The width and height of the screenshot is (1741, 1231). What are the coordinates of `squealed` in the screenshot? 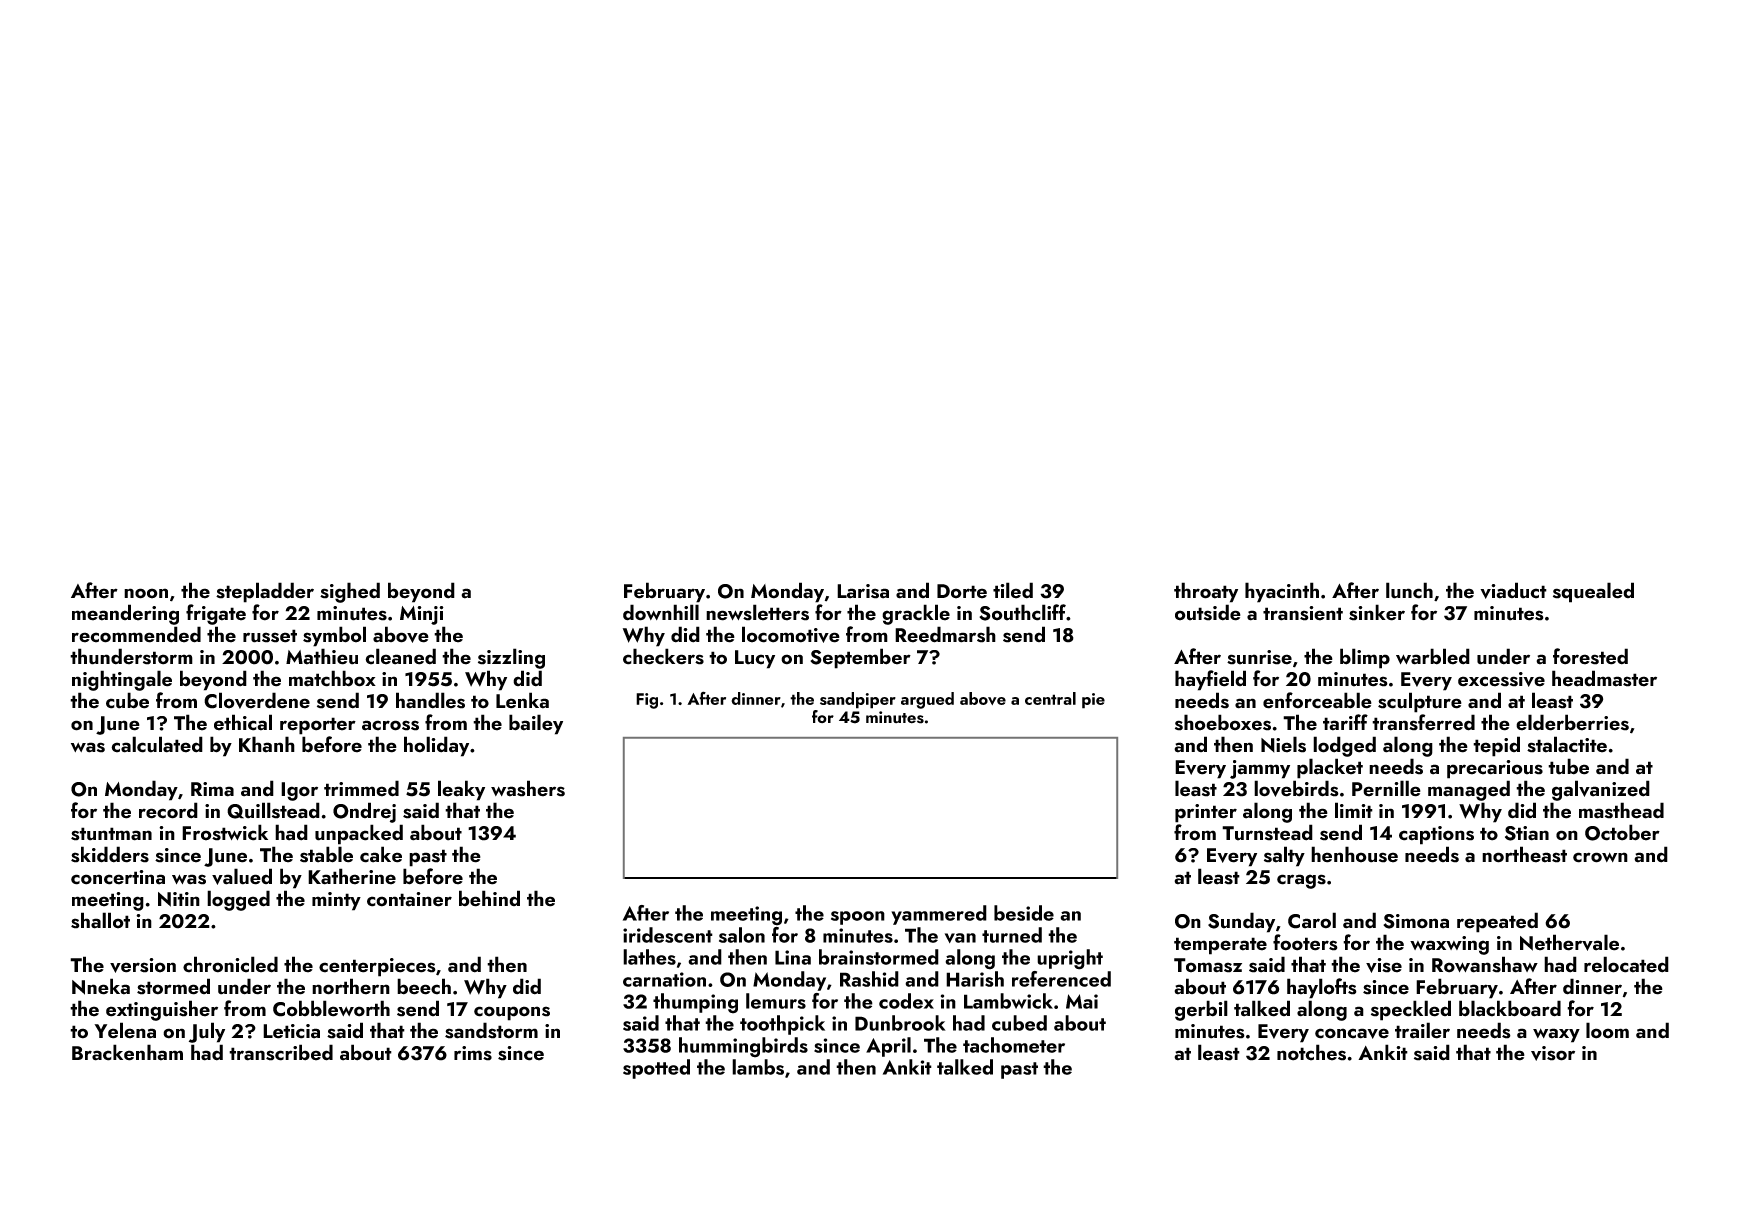 It's located at (1593, 592).
